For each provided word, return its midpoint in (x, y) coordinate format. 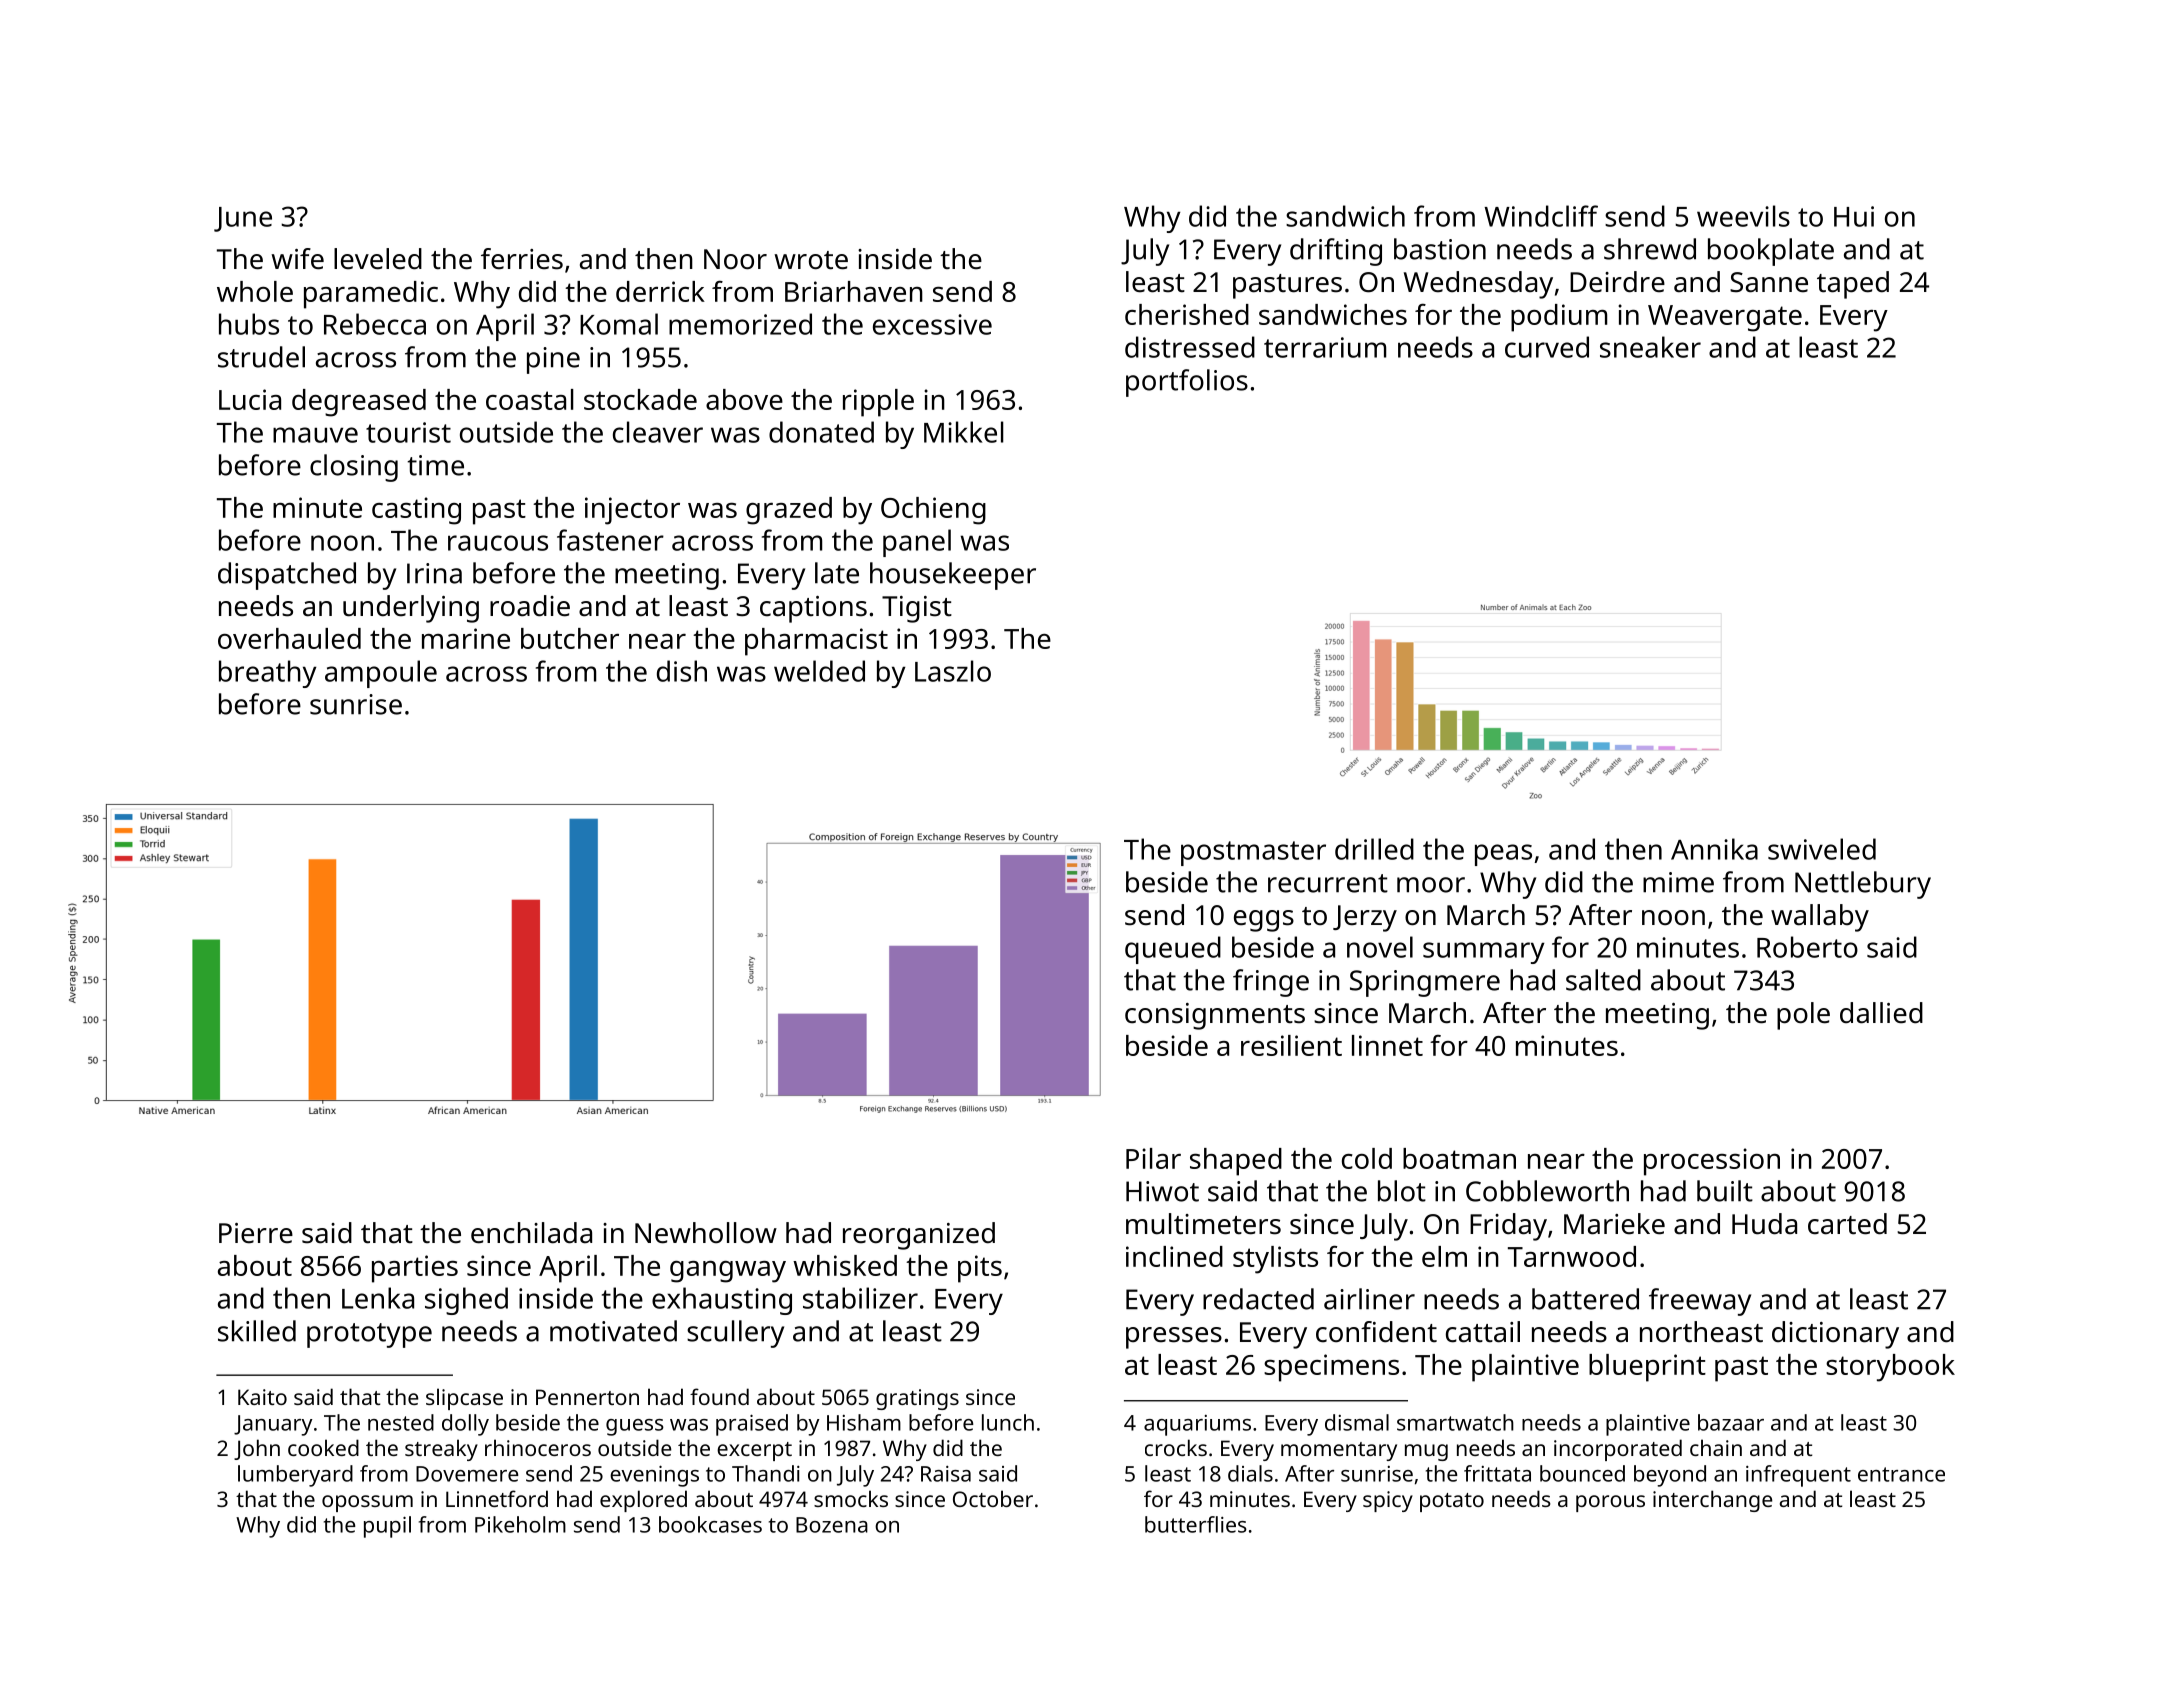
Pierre (256, 1233)
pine (553, 360)
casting (416, 511)
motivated (613, 1331)
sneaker (1650, 347)
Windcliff (1541, 216)
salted (1603, 980)
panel (917, 543)
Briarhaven (854, 291)
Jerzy (1365, 918)
